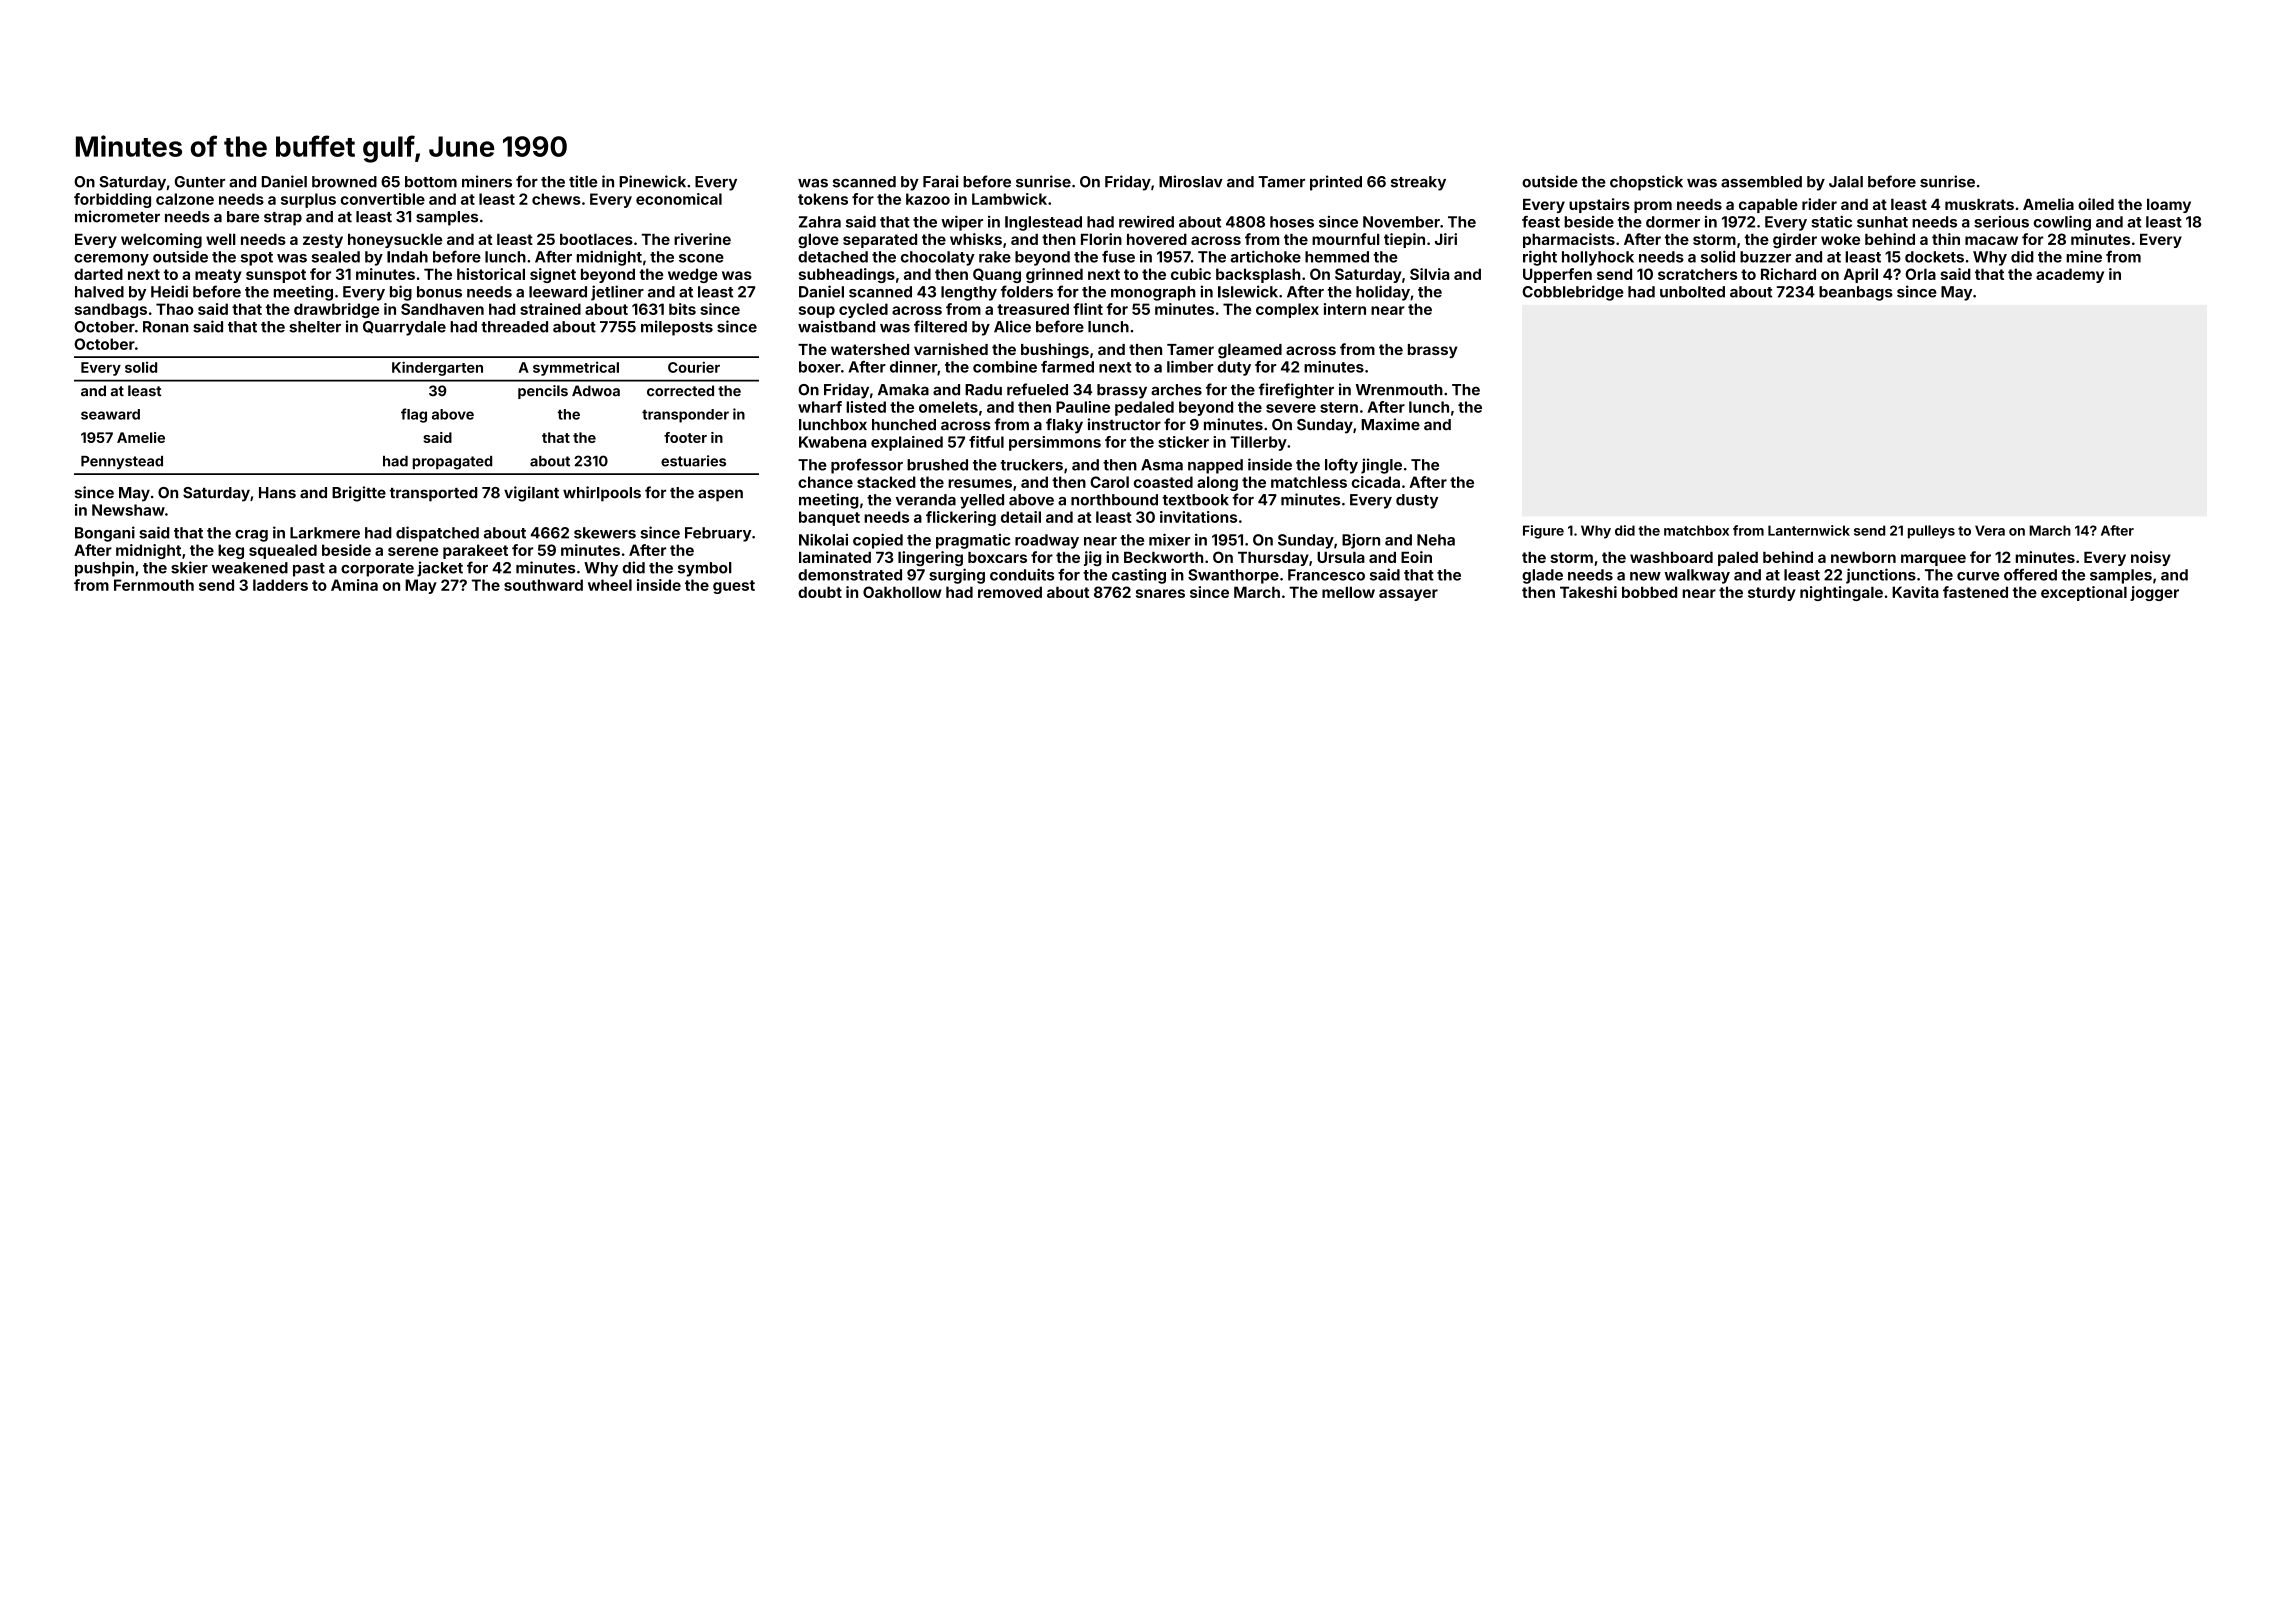 The image size is (2281, 1613). Describe the element at coordinates (1991, 240) in the page. I see `macaw` at that location.
